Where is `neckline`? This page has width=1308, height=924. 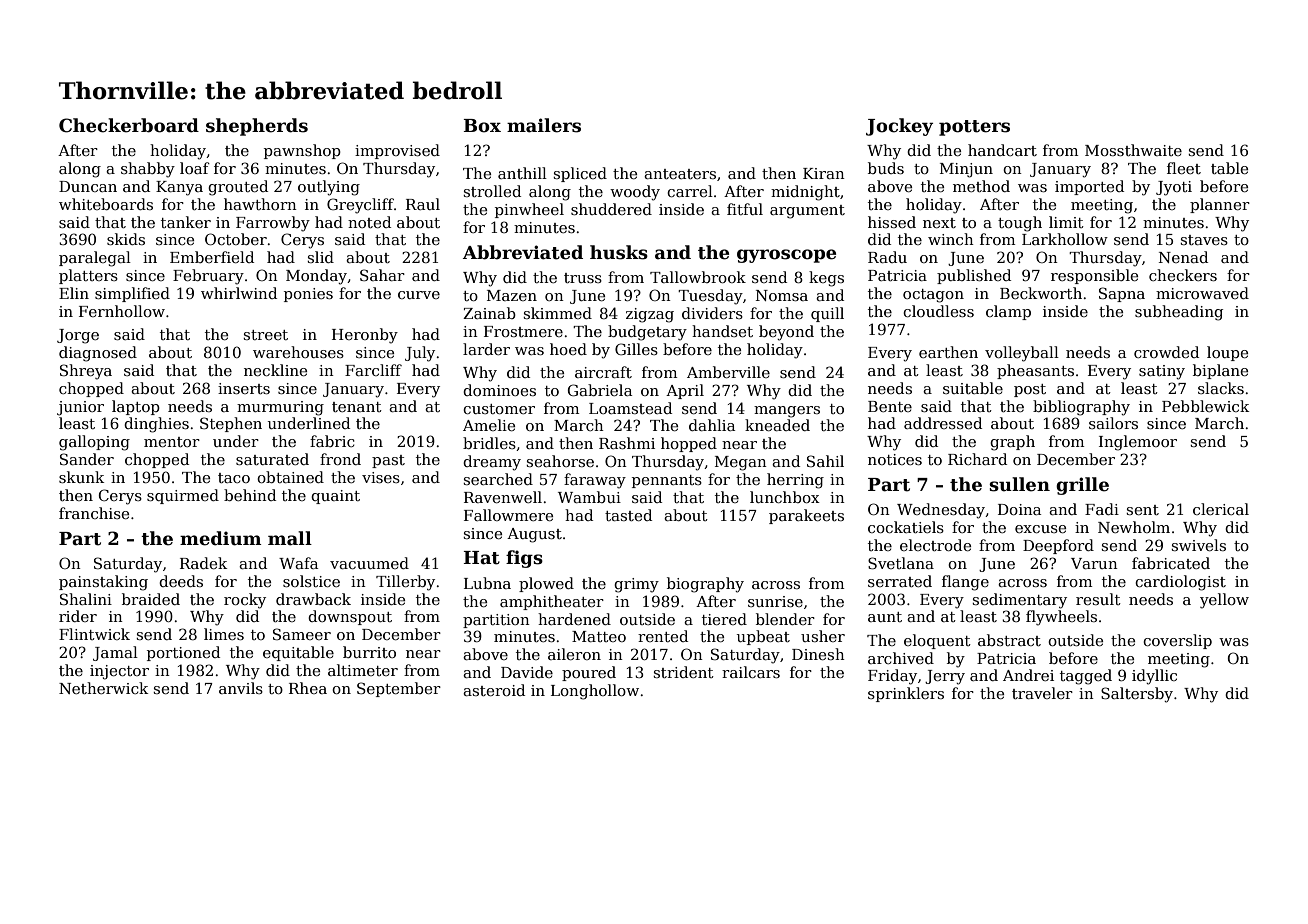
neckline is located at coordinates (275, 370).
